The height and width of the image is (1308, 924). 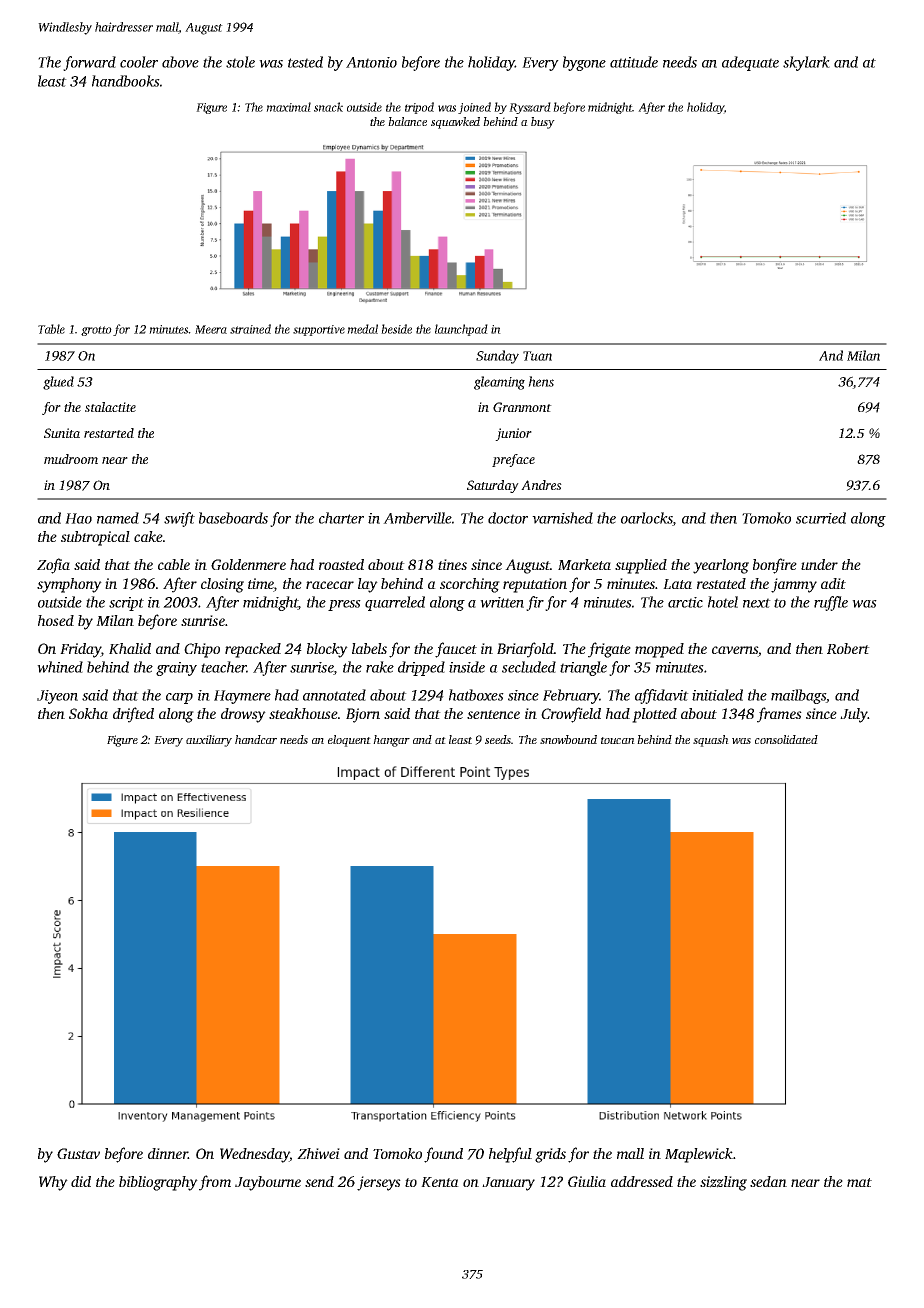 I want to click on auxiliary, so click(x=209, y=741).
